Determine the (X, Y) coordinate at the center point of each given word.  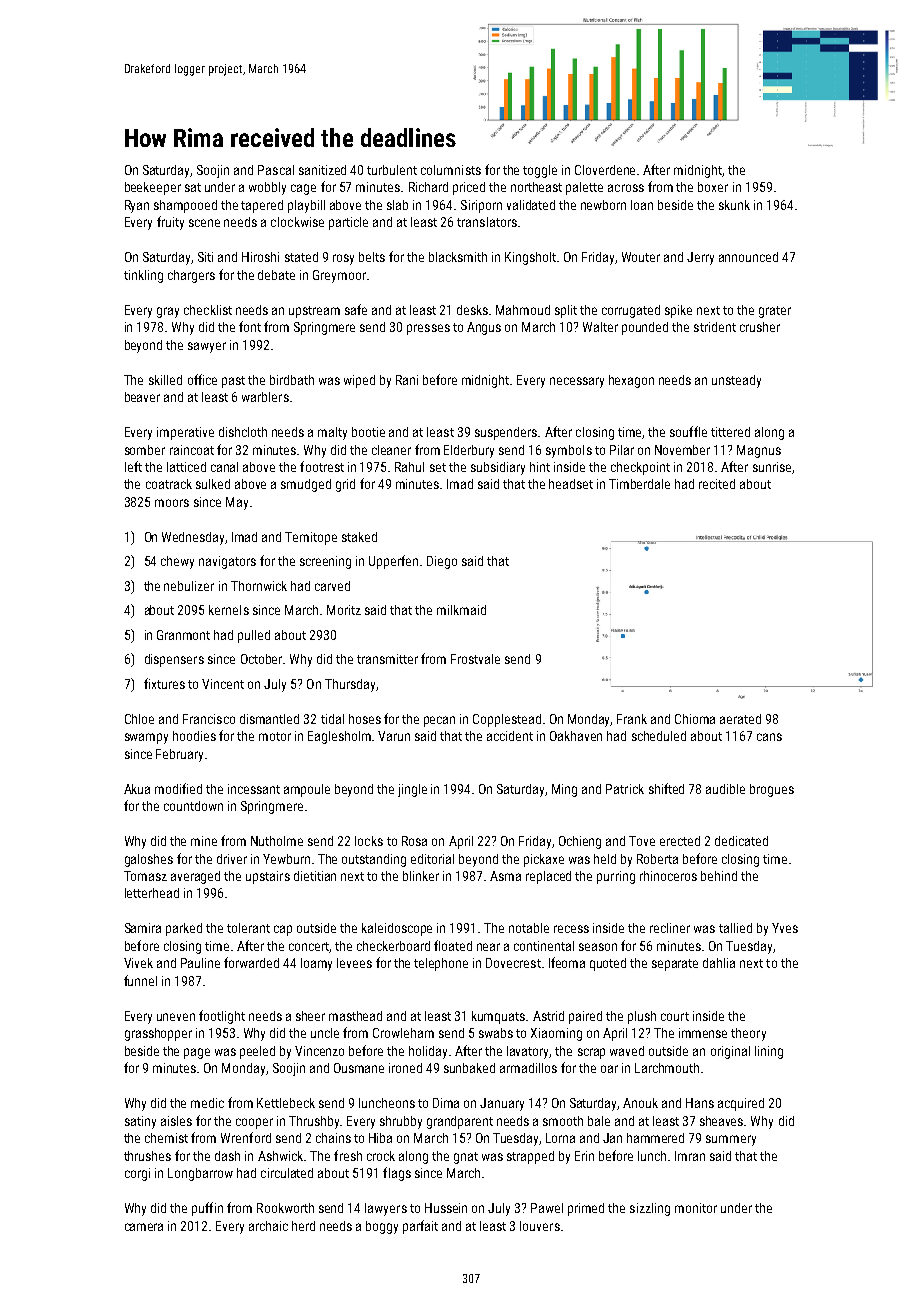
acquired (741, 1104)
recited (717, 484)
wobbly (267, 188)
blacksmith (458, 257)
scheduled (659, 736)
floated (453, 945)
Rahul (409, 467)
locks (369, 841)
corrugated (631, 311)
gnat (466, 1158)
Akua (137, 789)
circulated (287, 1173)
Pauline (200, 963)
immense (703, 1033)
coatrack (169, 484)
